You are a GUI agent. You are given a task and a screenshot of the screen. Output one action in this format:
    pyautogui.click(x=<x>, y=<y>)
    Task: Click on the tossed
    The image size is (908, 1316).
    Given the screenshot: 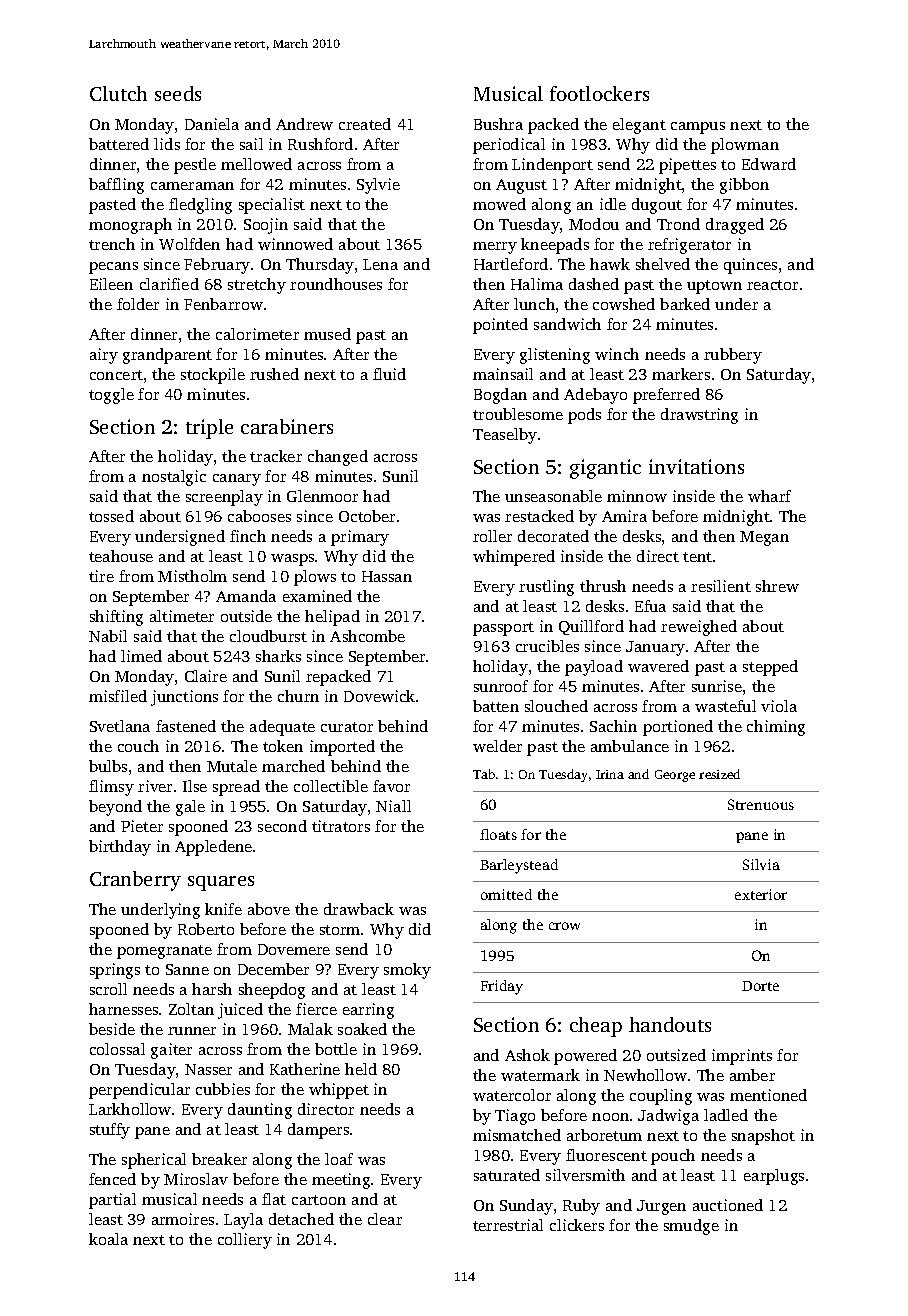 What is the action you would take?
    pyautogui.click(x=111, y=516)
